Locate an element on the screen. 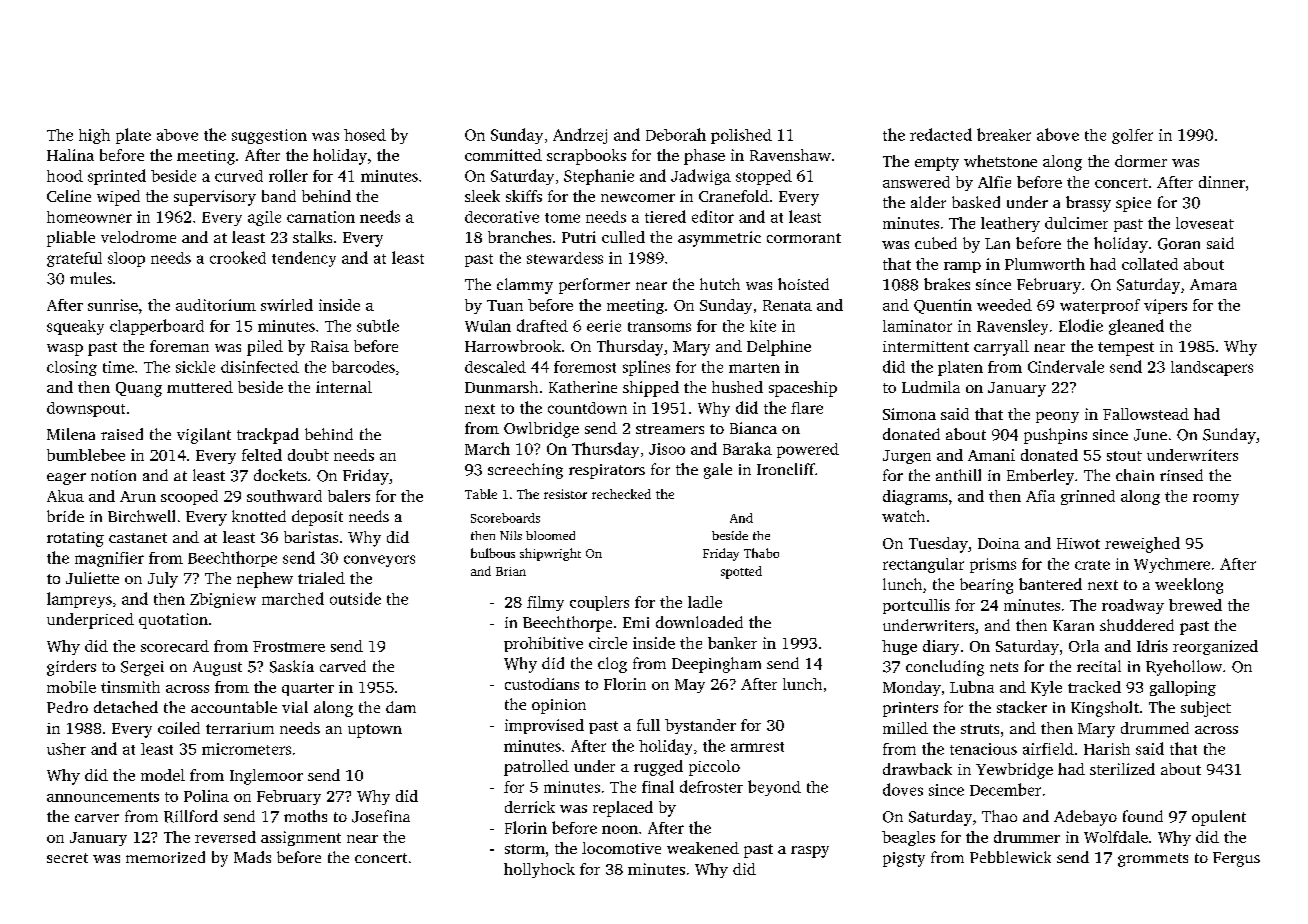 The height and width of the screenshot is (924, 1308). hollyhock is located at coordinates (539, 870).
